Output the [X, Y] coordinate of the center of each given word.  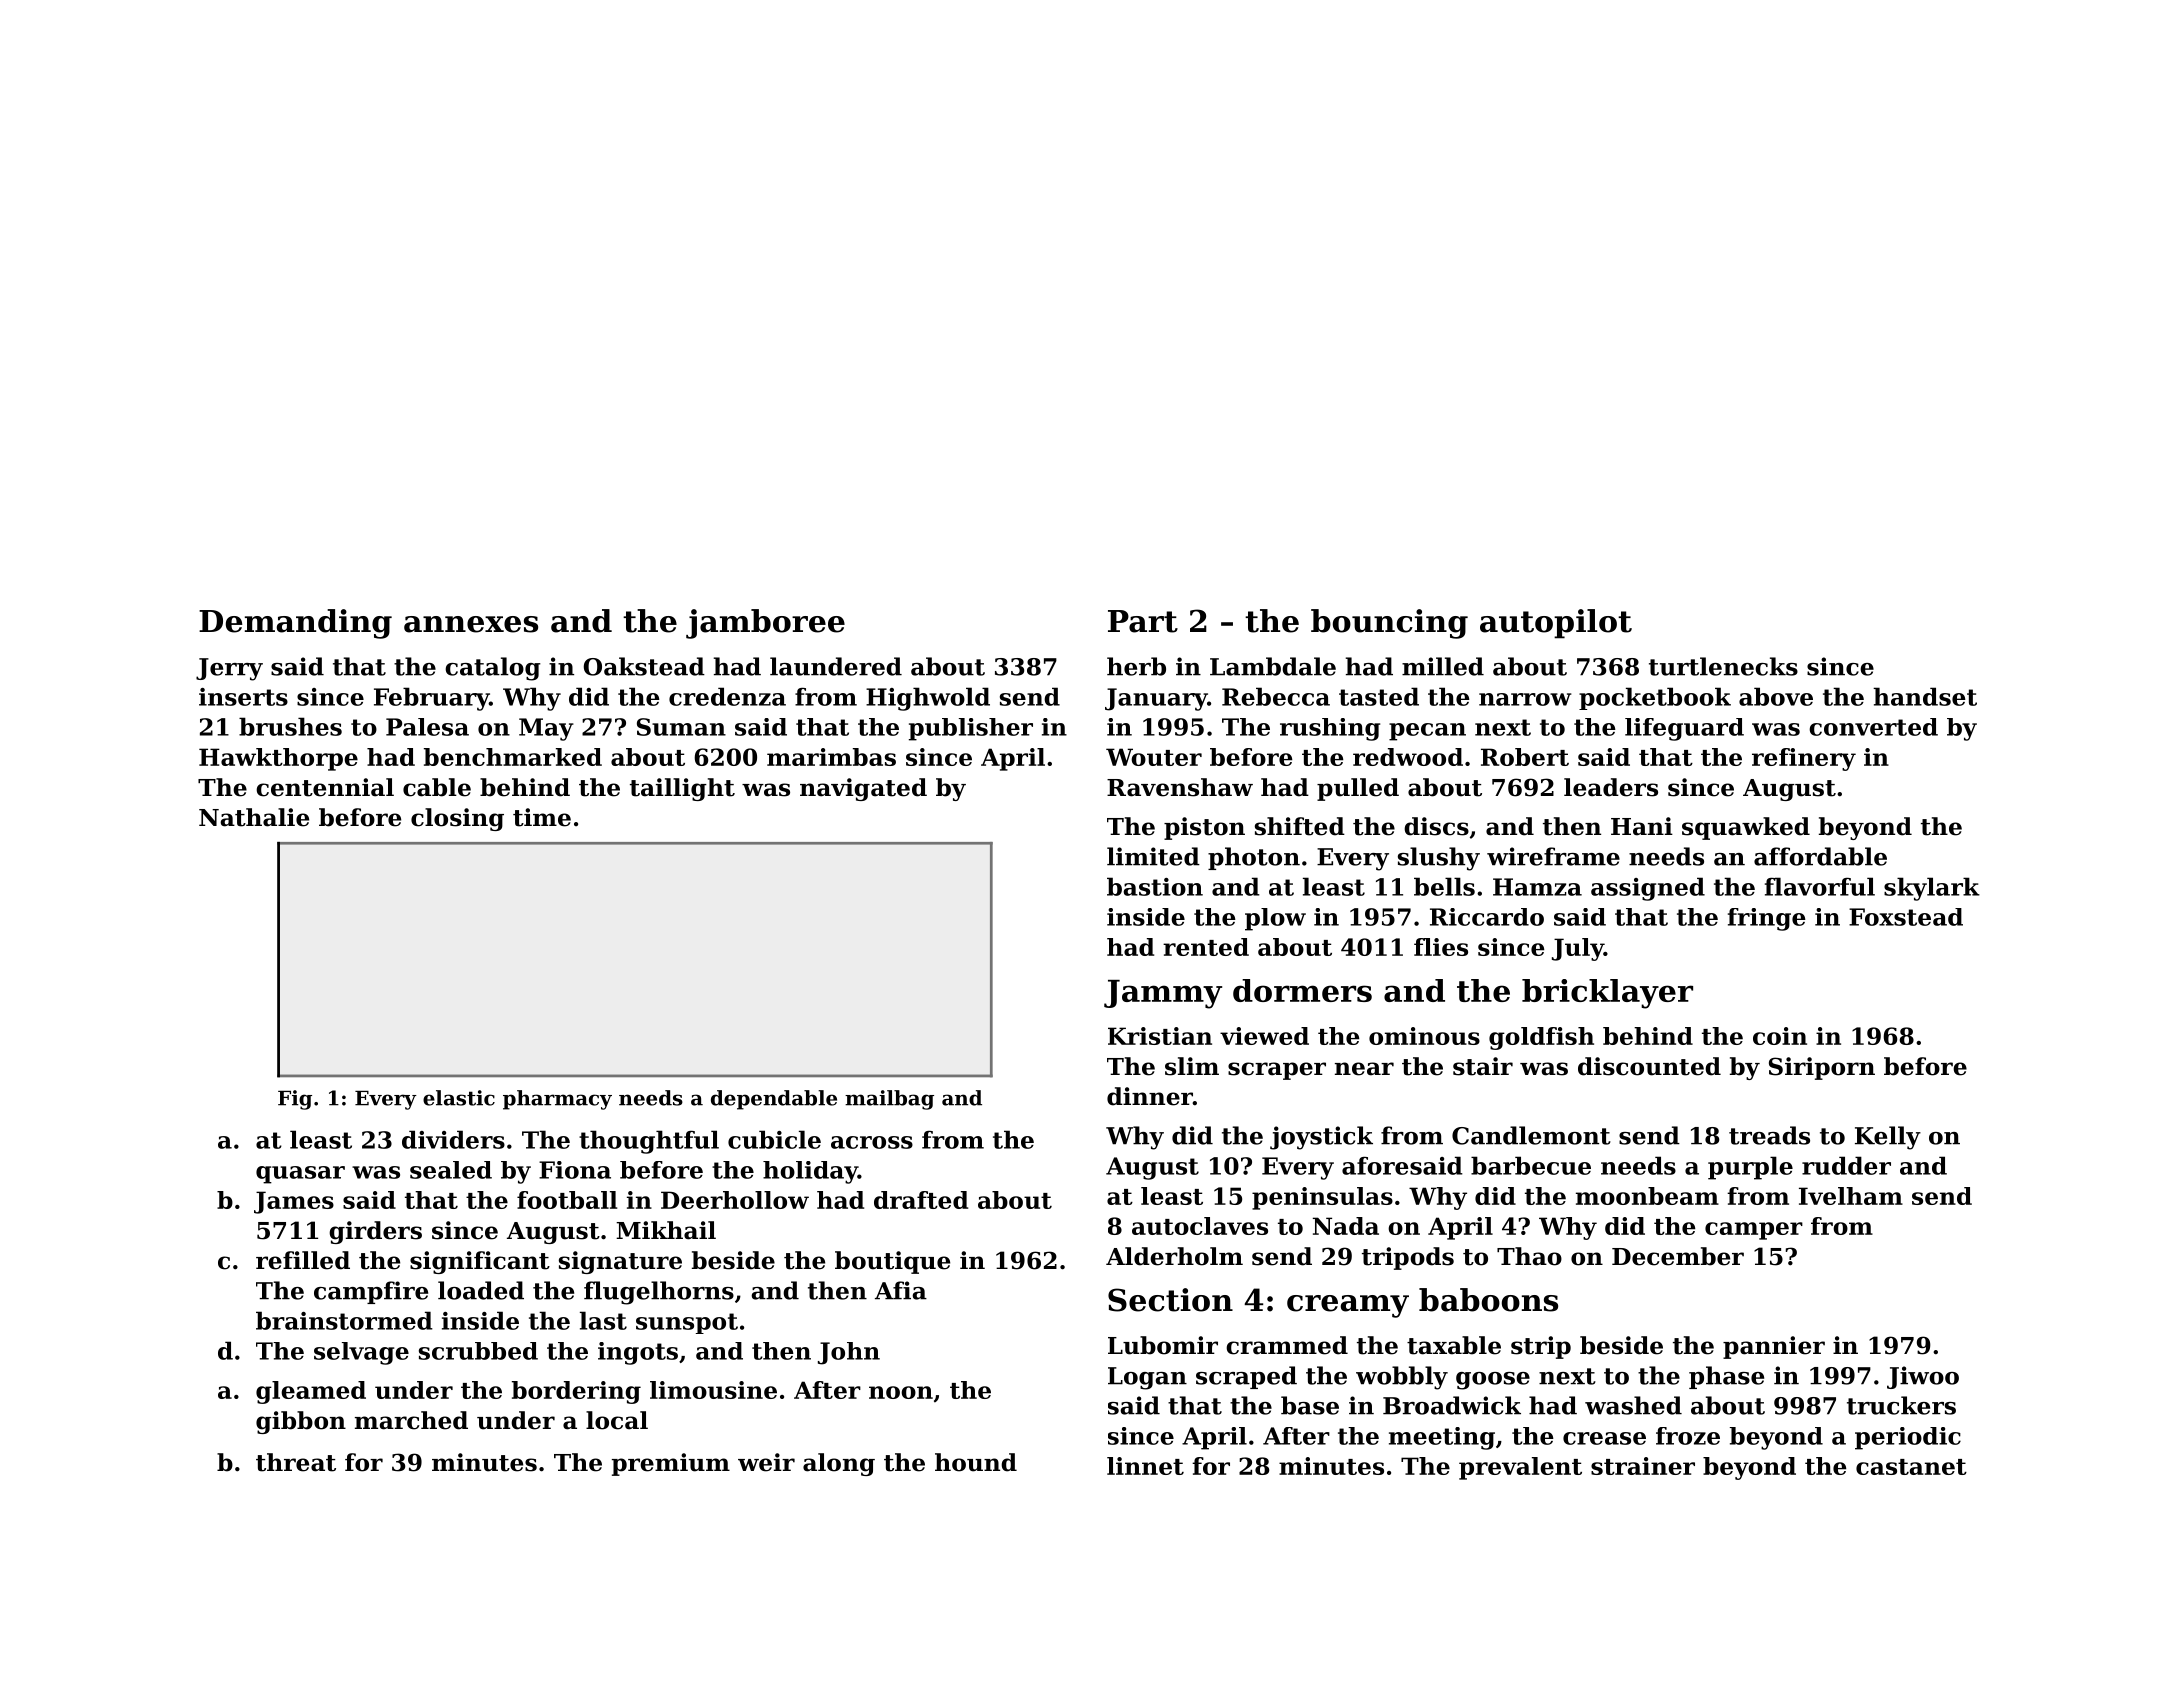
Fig [295, 1100]
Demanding [295, 624]
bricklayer [1607, 994]
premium [671, 1464]
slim [1192, 1066]
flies [1441, 947]
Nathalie [254, 817]
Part [1143, 621]
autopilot [1556, 624]
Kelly [1888, 1138]
